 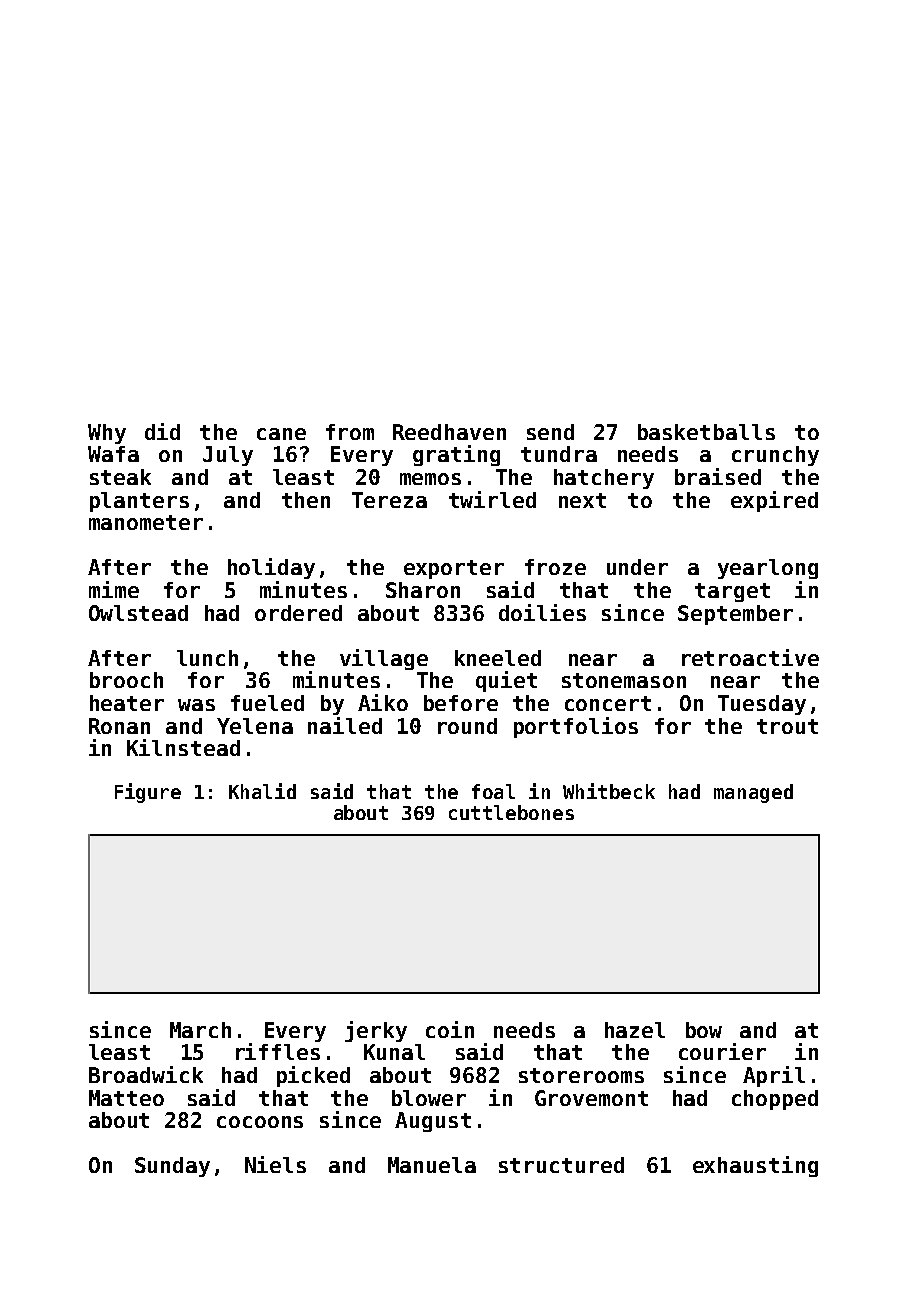 I want to click on Grovemont, so click(x=591, y=1098).
